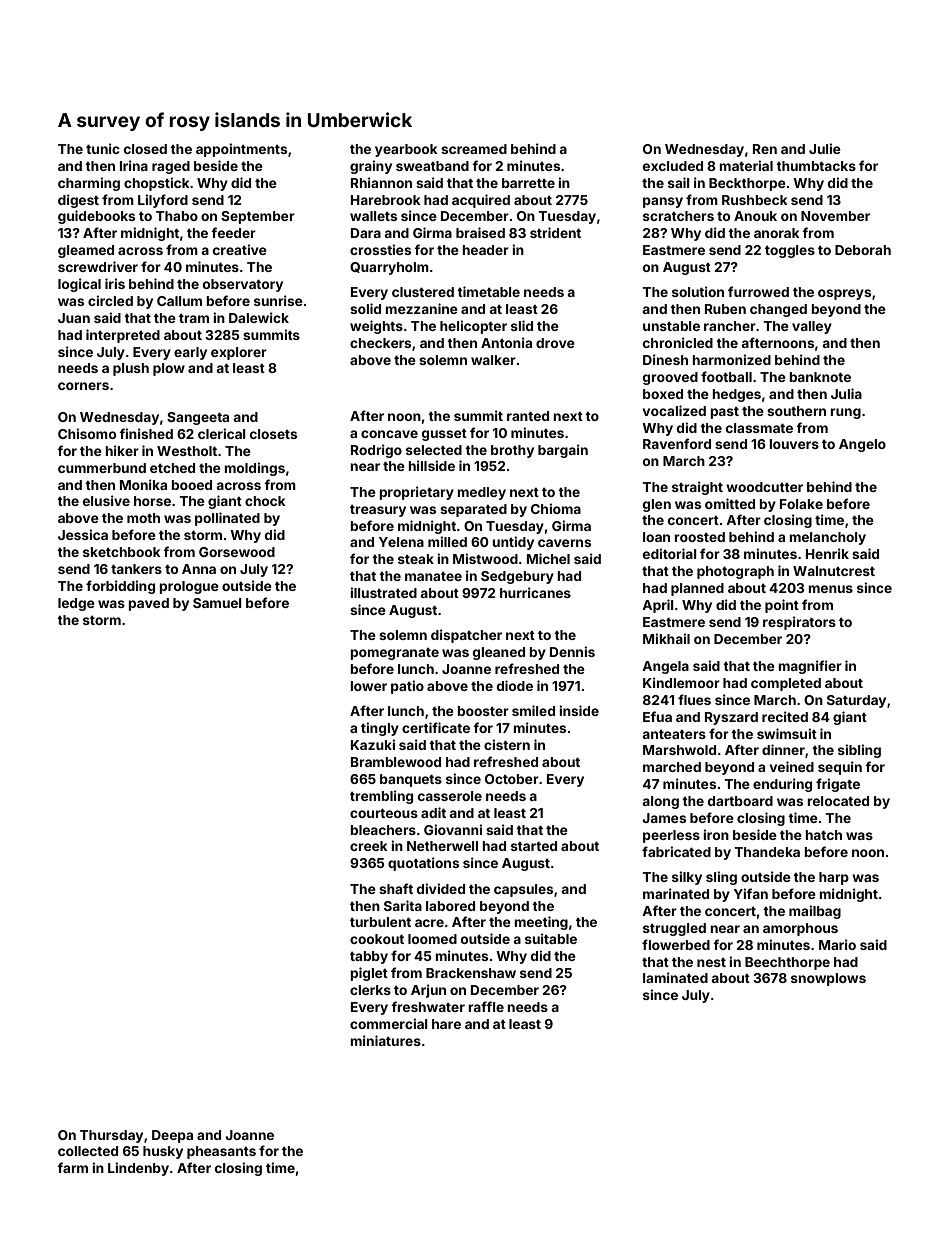 The width and height of the image is (952, 1233). What do you see at coordinates (106, 500) in the image?
I see `elusive` at bounding box center [106, 500].
